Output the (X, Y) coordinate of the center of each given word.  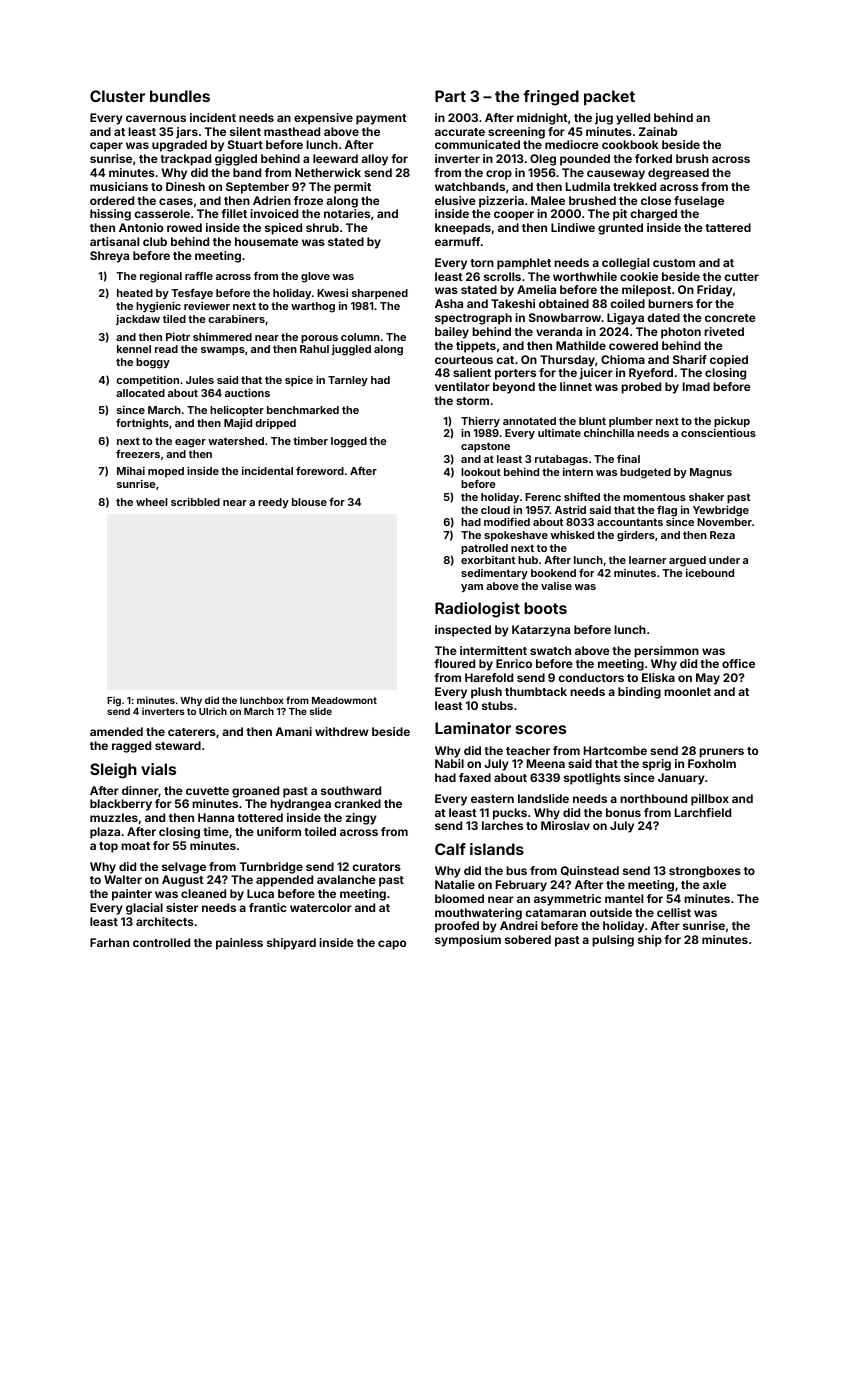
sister (182, 907)
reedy (273, 503)
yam (472, 588)
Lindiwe (573, 227)
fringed (551, 98)
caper (106, 147)
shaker (706, 497)
